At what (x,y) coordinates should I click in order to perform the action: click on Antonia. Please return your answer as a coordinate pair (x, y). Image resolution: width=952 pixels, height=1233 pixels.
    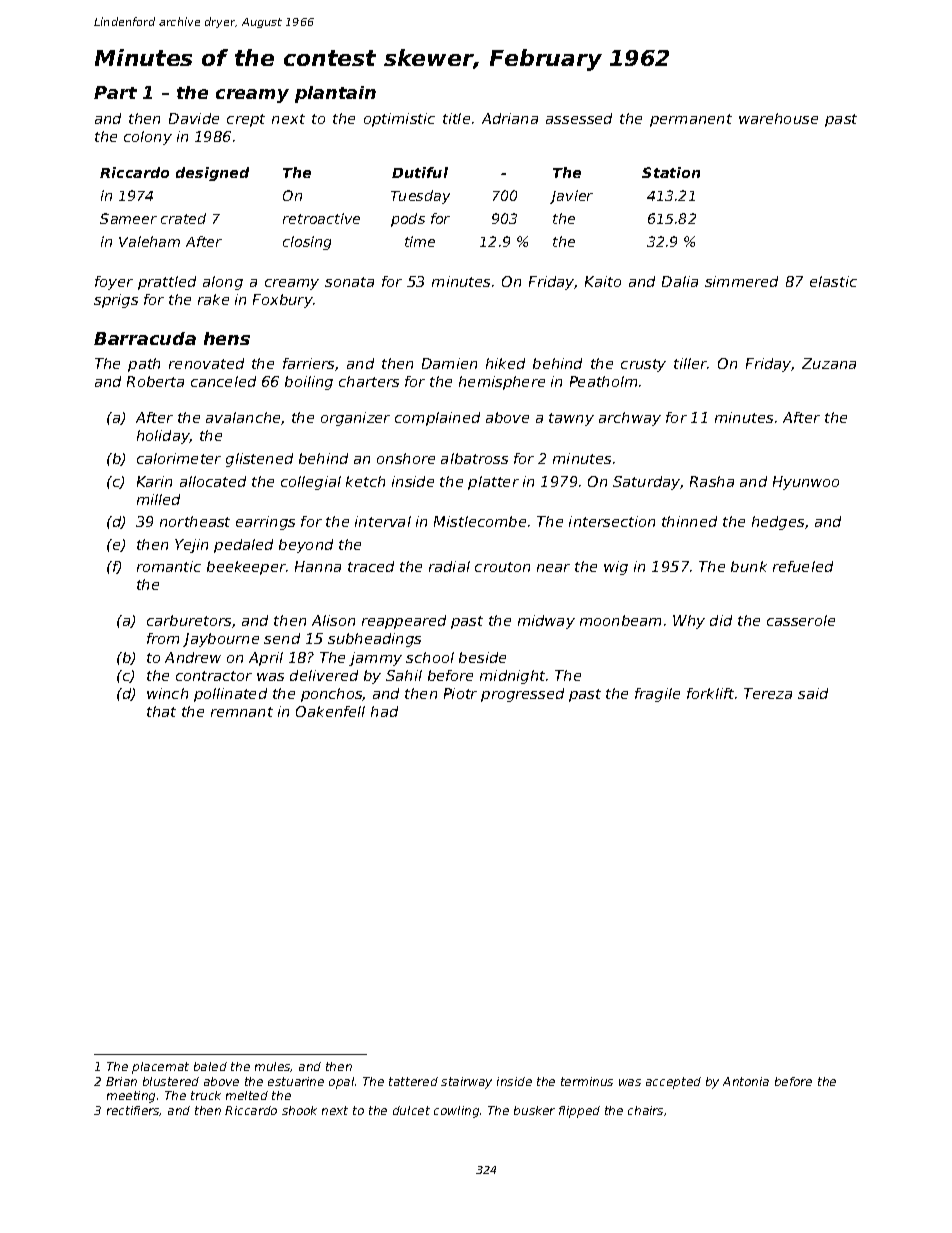
    Looking at the image, I should click on (746, 1081).
